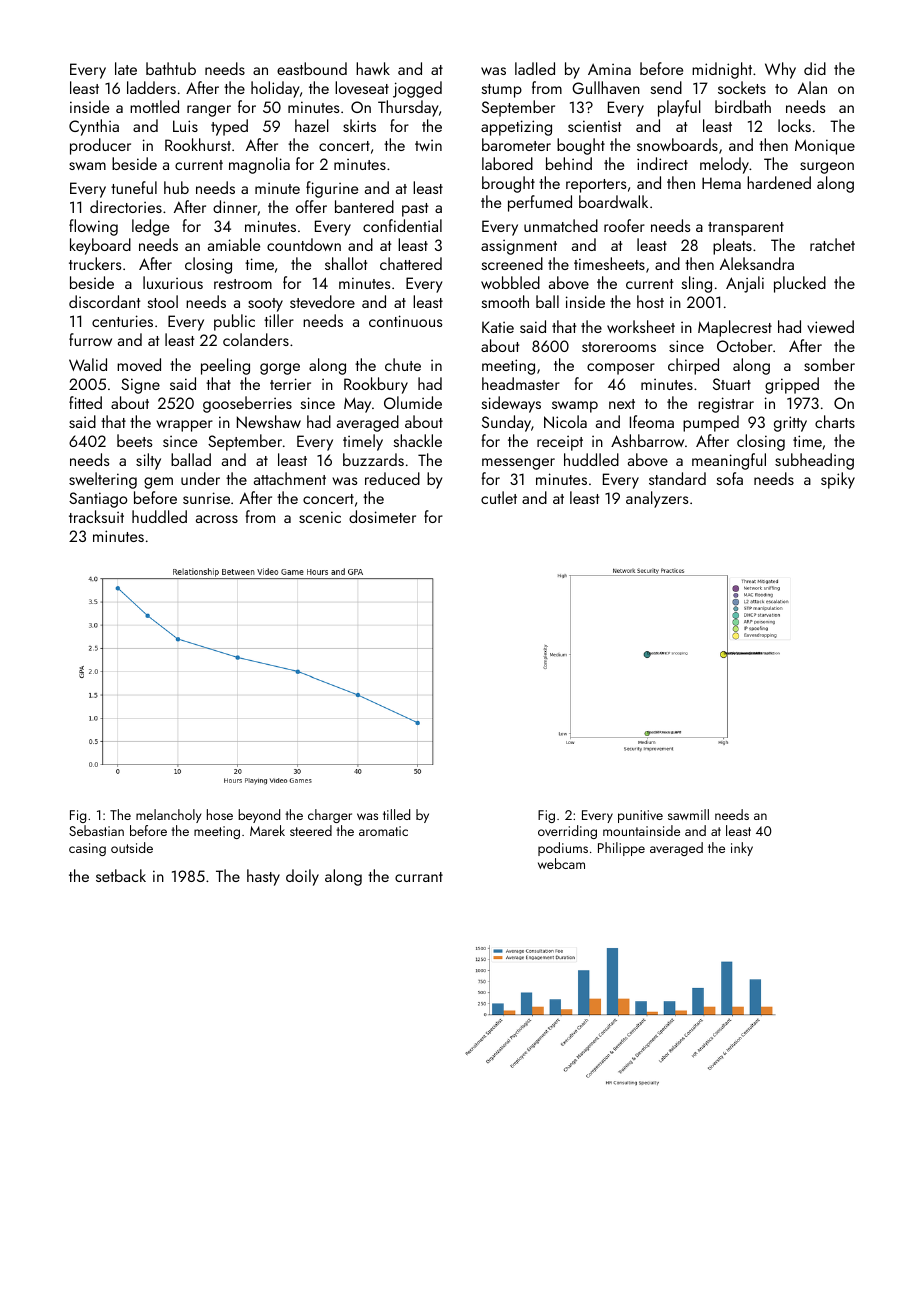  I want to click on melancholy, so click(168, 816).
